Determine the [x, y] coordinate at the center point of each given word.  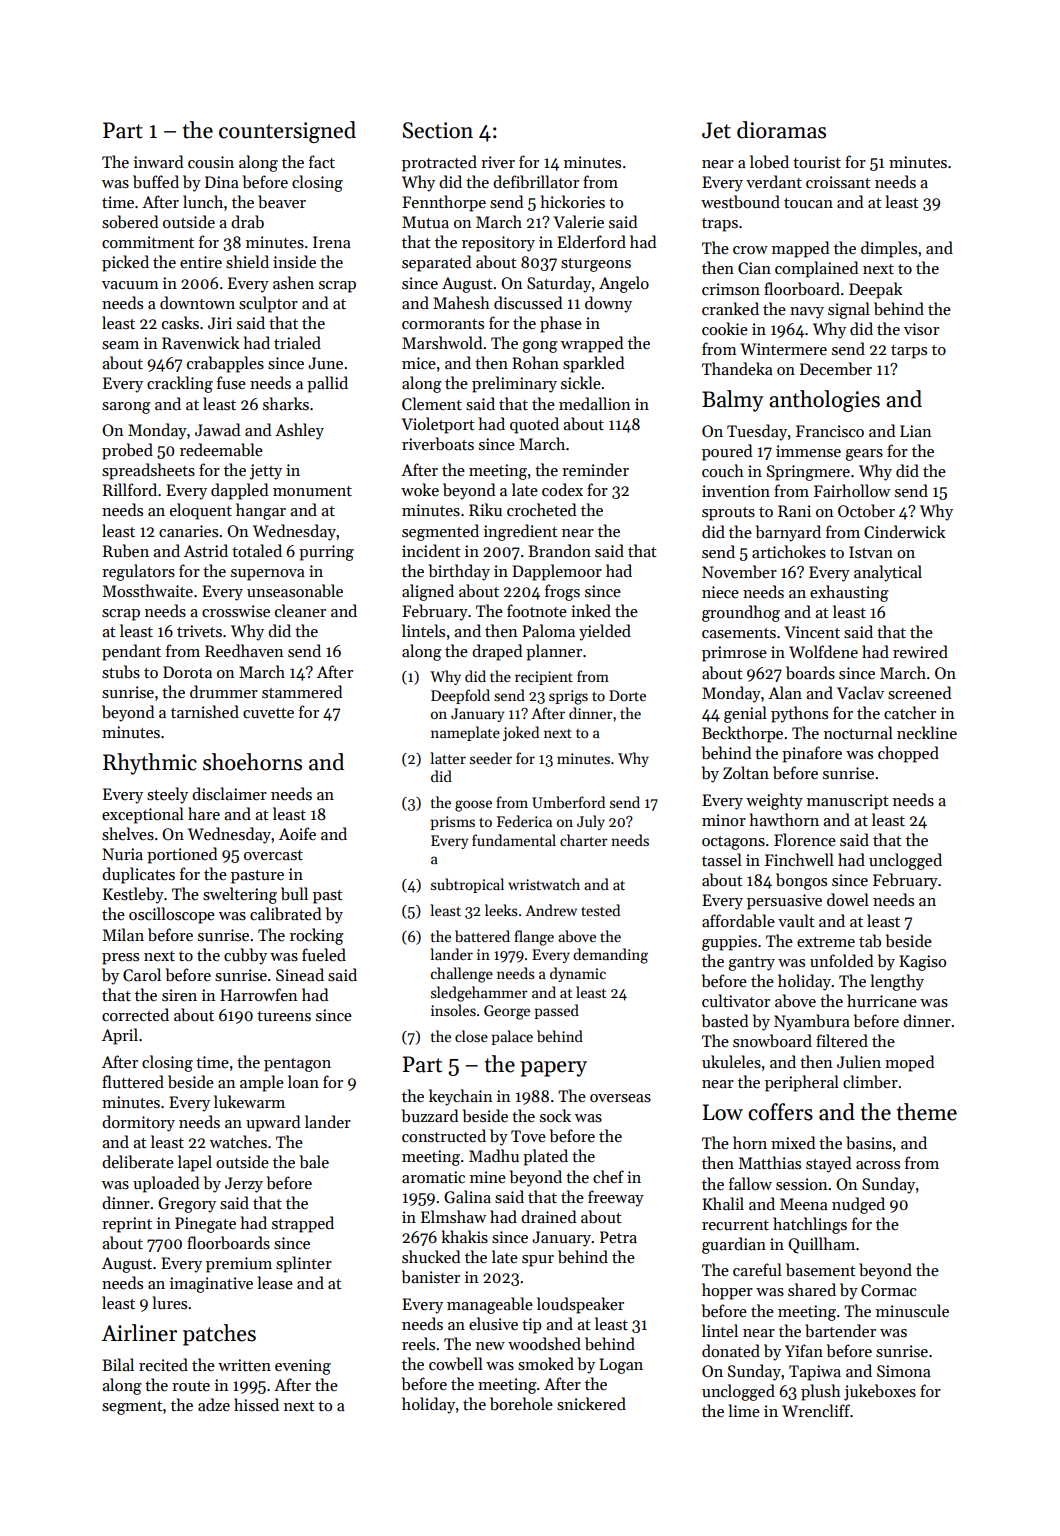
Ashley [299, 431]
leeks [501, 910]
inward [158, 161]
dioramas [781, 130]
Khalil [723, 1203]
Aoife [297, 833]
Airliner [139, 1333]
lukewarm [249, 1101]
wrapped [592, 344]
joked [521, 733]
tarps [909, 352]
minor [724, 820]
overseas [620, 1098]
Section [438, 130]
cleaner [300, 610]
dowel [848, 899]
